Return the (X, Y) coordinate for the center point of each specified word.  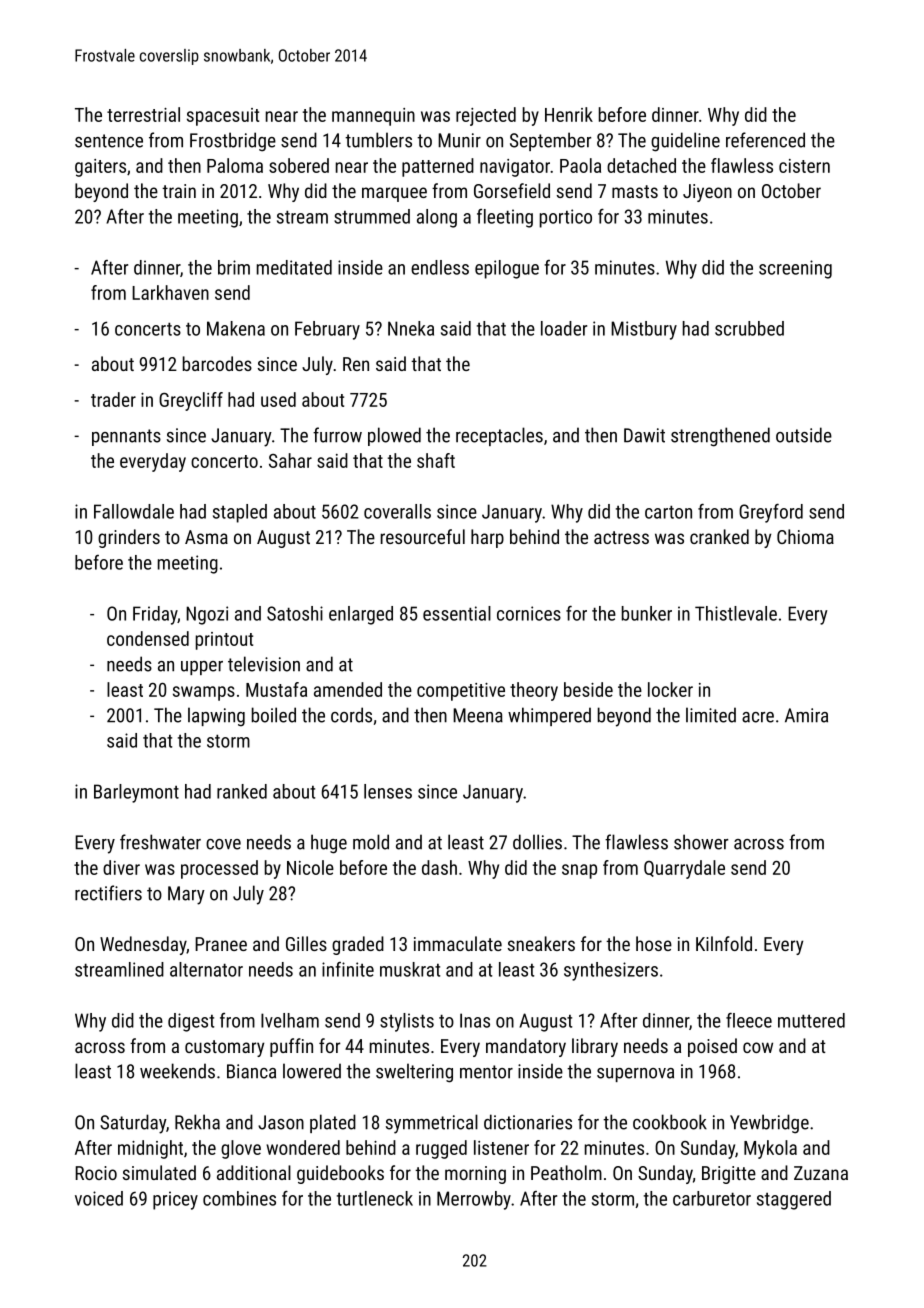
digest (191, 1022)
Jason (281, 1122)
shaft (436, 460)
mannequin (373, 117)
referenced (765, 140)
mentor (486, 1072)
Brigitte (729, 1175)
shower (701, 842)
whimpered (549, 716)
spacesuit (223, 117)
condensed (148, 638)
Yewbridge (769, 1124)
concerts (148, 329)
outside (804, 435)
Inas (475, 1020)
